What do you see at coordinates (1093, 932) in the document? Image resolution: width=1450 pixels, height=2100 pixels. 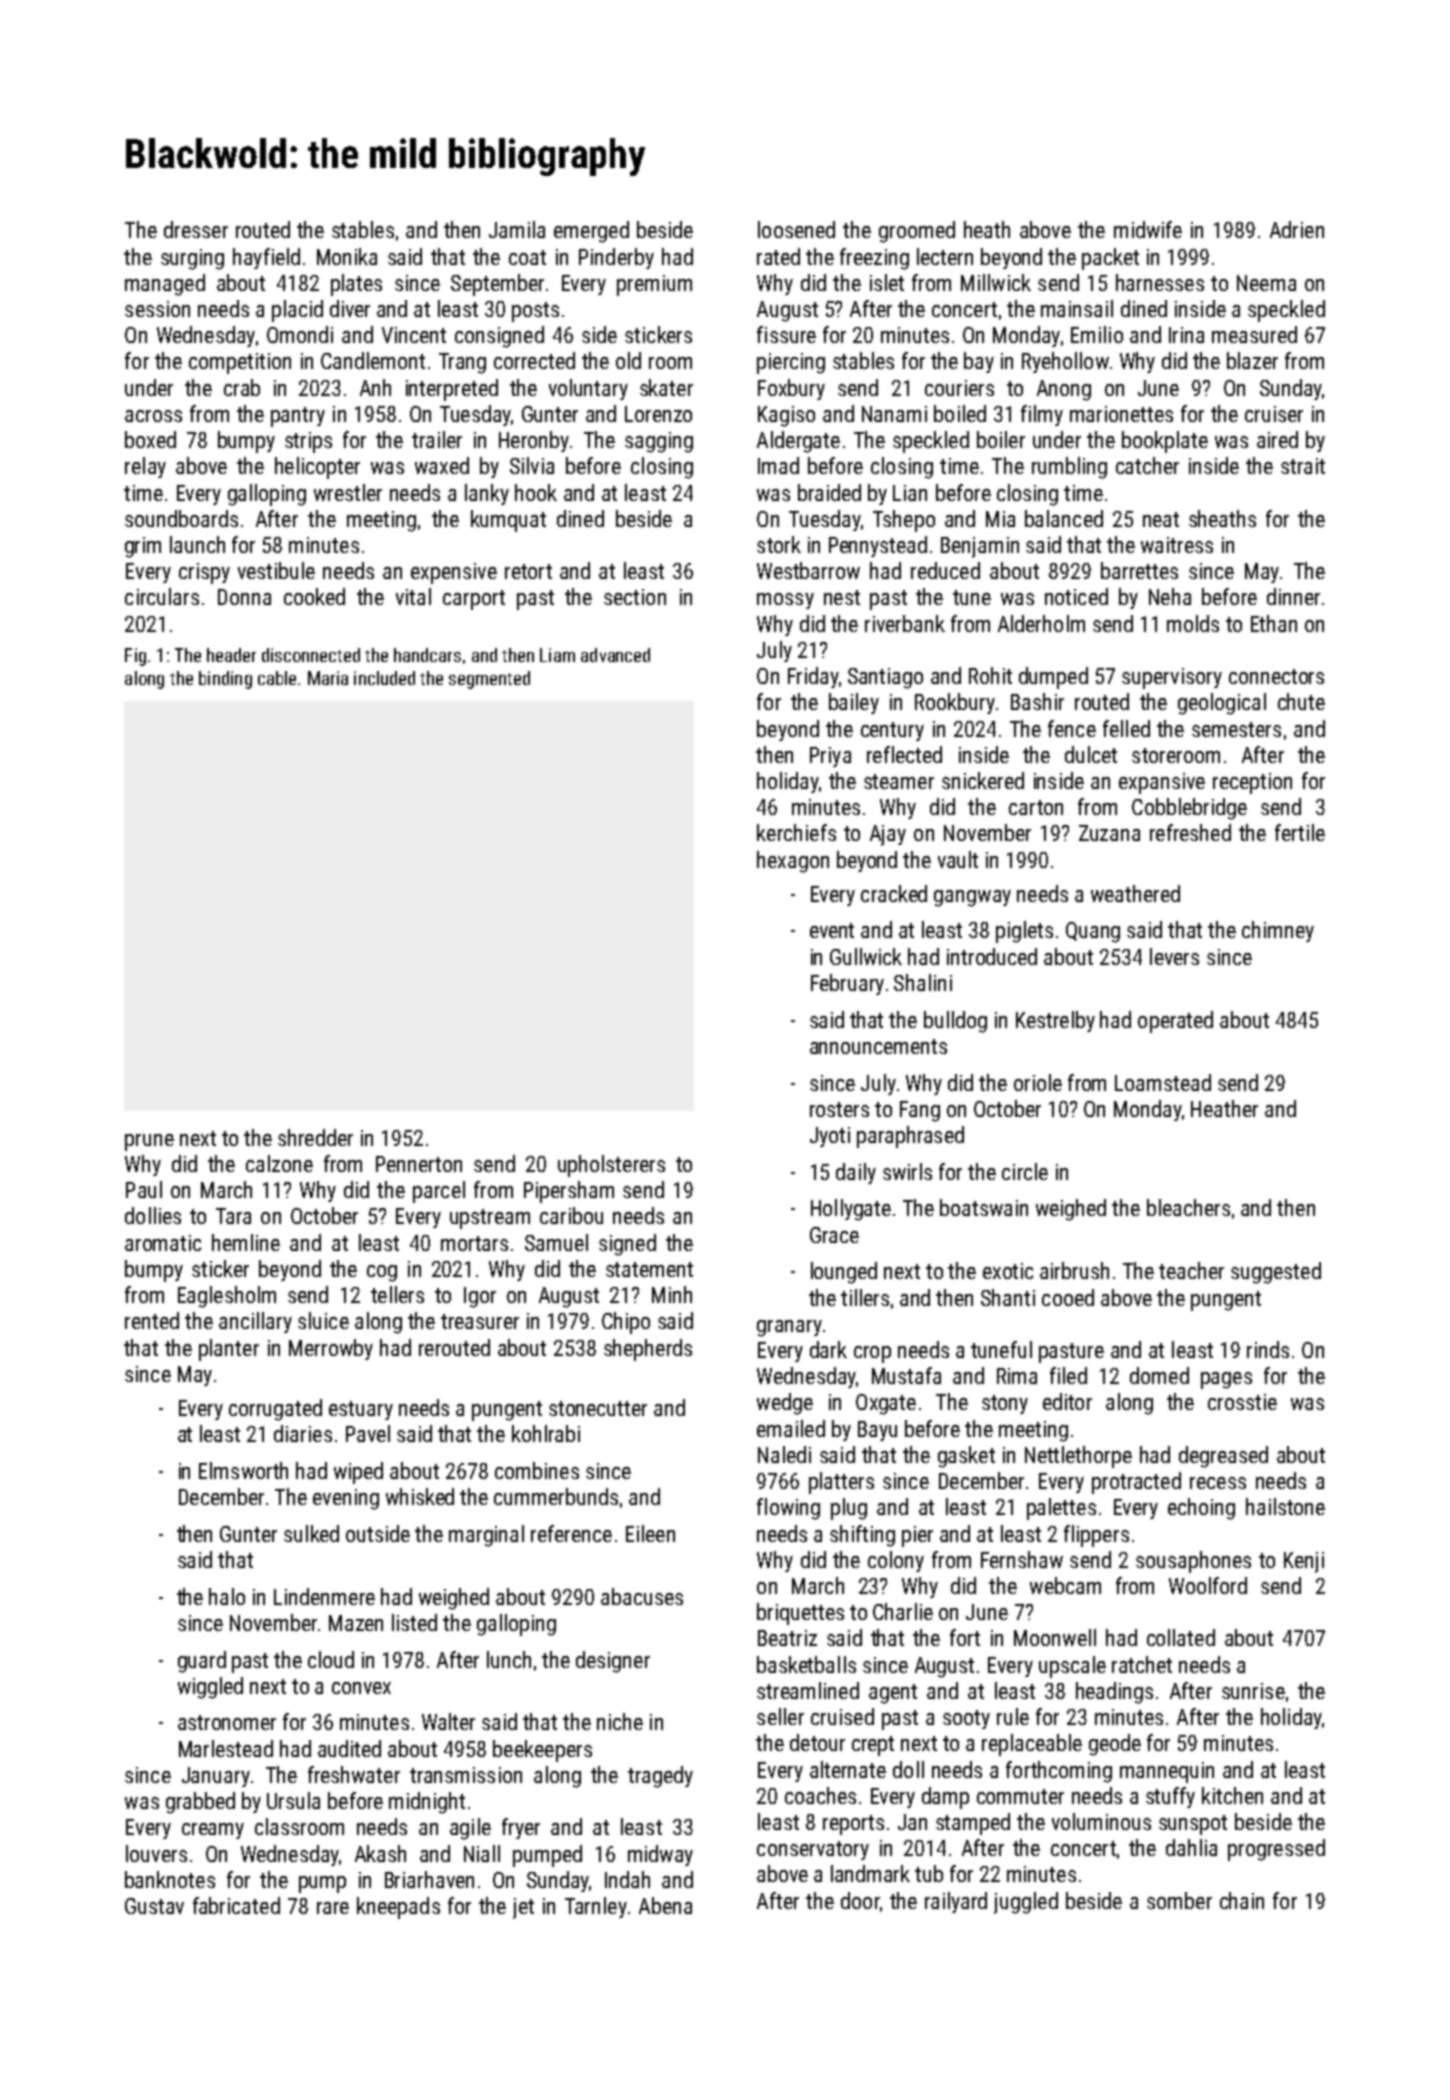 I see `Quang` at bounding box center [1093, 932].
